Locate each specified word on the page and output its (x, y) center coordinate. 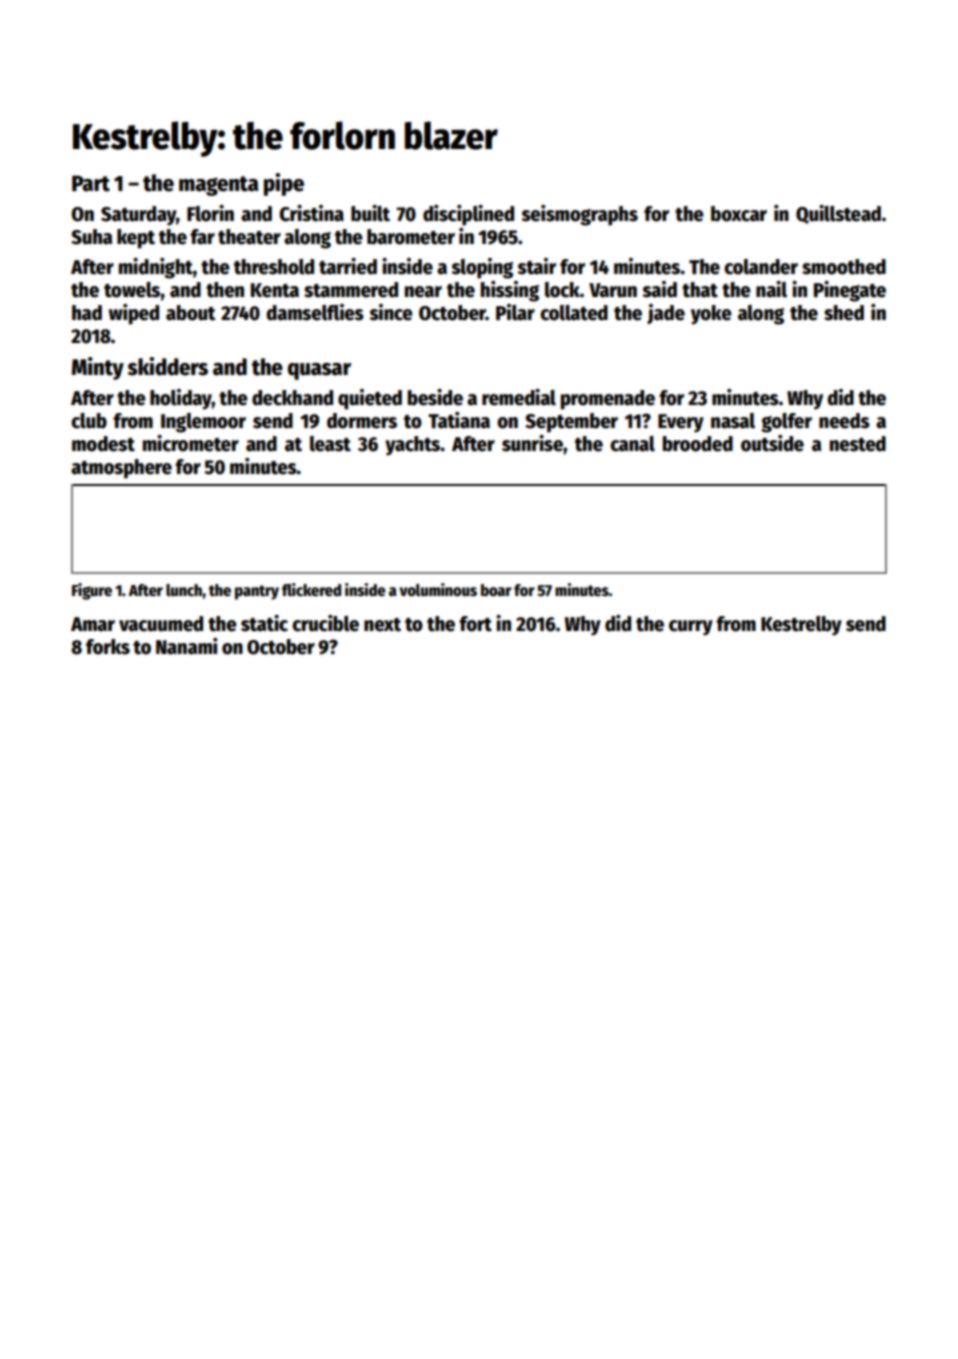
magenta (218, 186)
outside (772, 443)
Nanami (187, 646)
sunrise (532, 443)
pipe (284, 184)
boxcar (739, 214)
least (330, 444)
